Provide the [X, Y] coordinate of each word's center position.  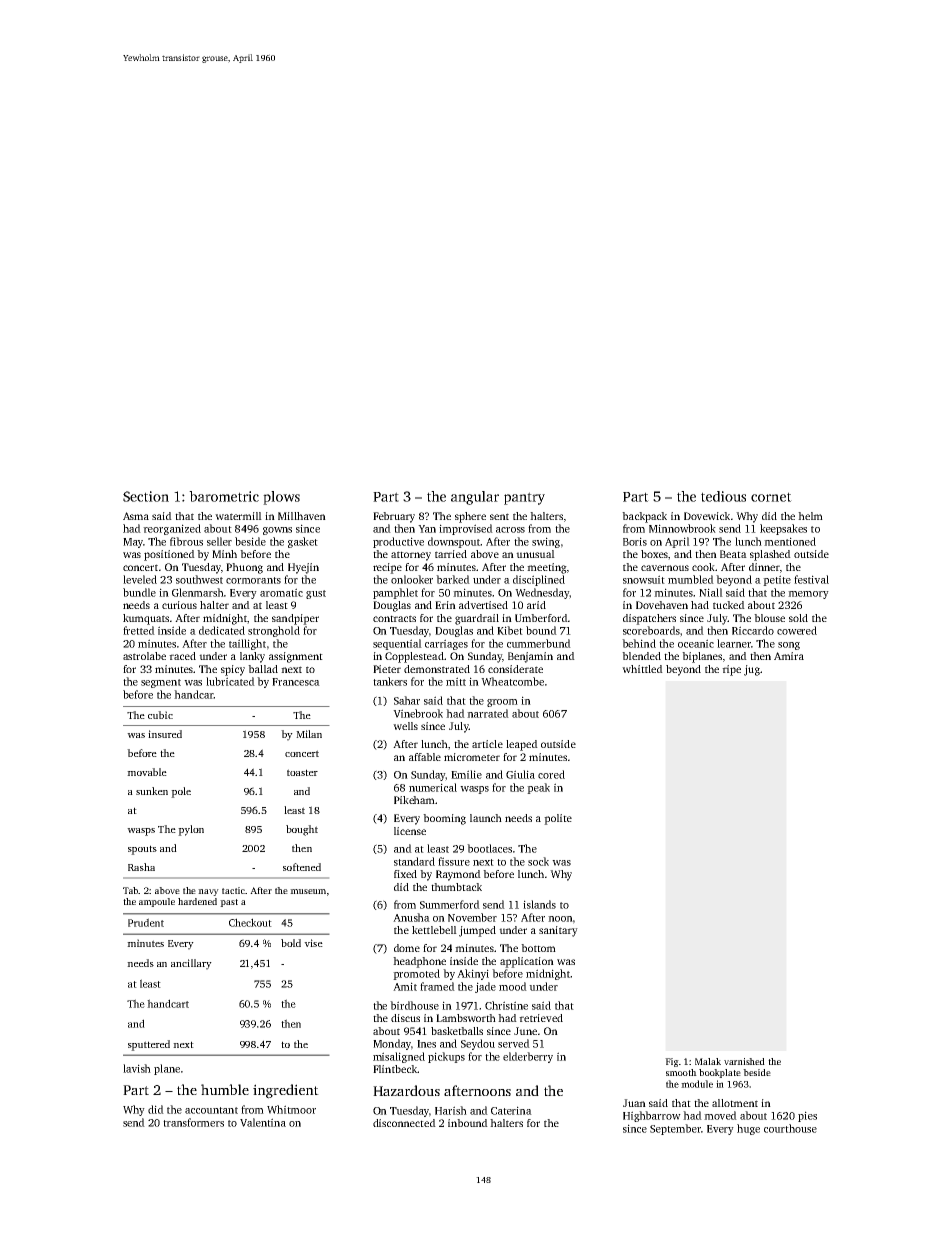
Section [146, 496]
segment [161, 683]
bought [302, 830]
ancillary [191, 964]
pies [807, 1116]
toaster [302, 772]
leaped [522, 745]
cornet [771, 497]
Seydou [478, 1044]
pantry [524, 498]
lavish [137, 1068]
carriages [446, 644]
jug [752, 670]
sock [538, 861]
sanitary [558, 931]
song [789, 646]
